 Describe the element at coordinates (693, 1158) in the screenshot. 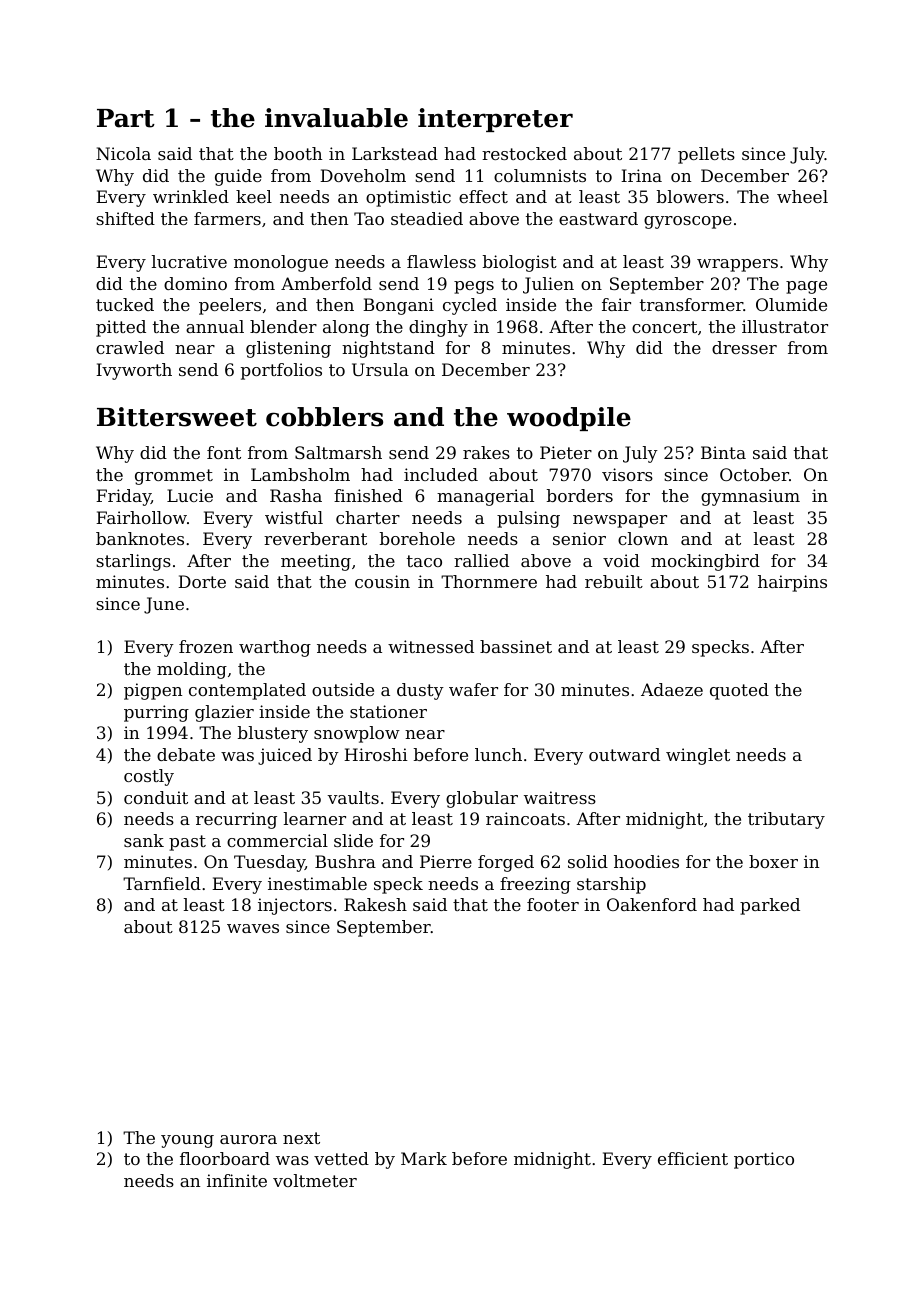

I see `efficient` at that location.
